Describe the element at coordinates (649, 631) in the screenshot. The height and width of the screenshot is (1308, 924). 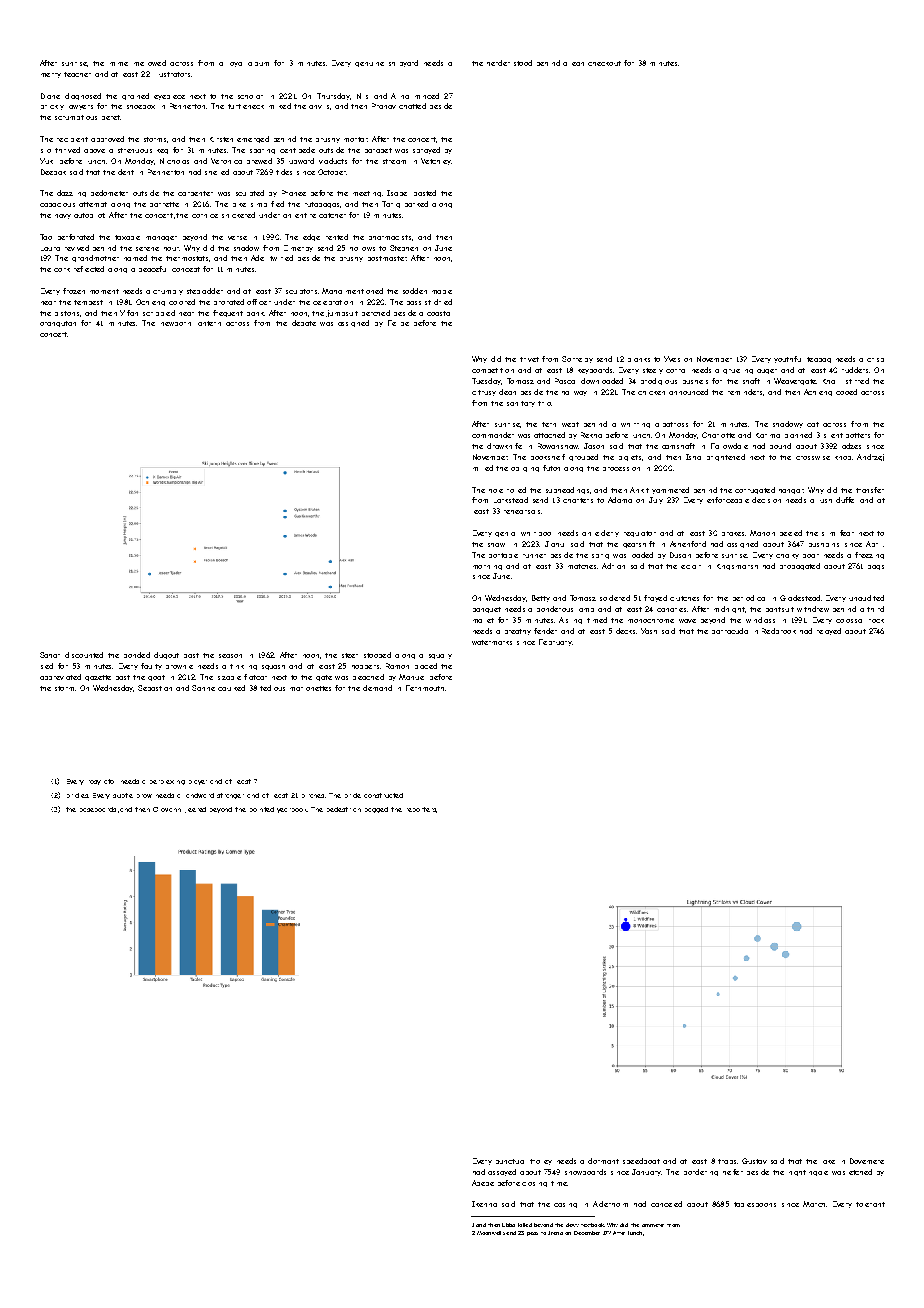
I see `Yash` at that location.
